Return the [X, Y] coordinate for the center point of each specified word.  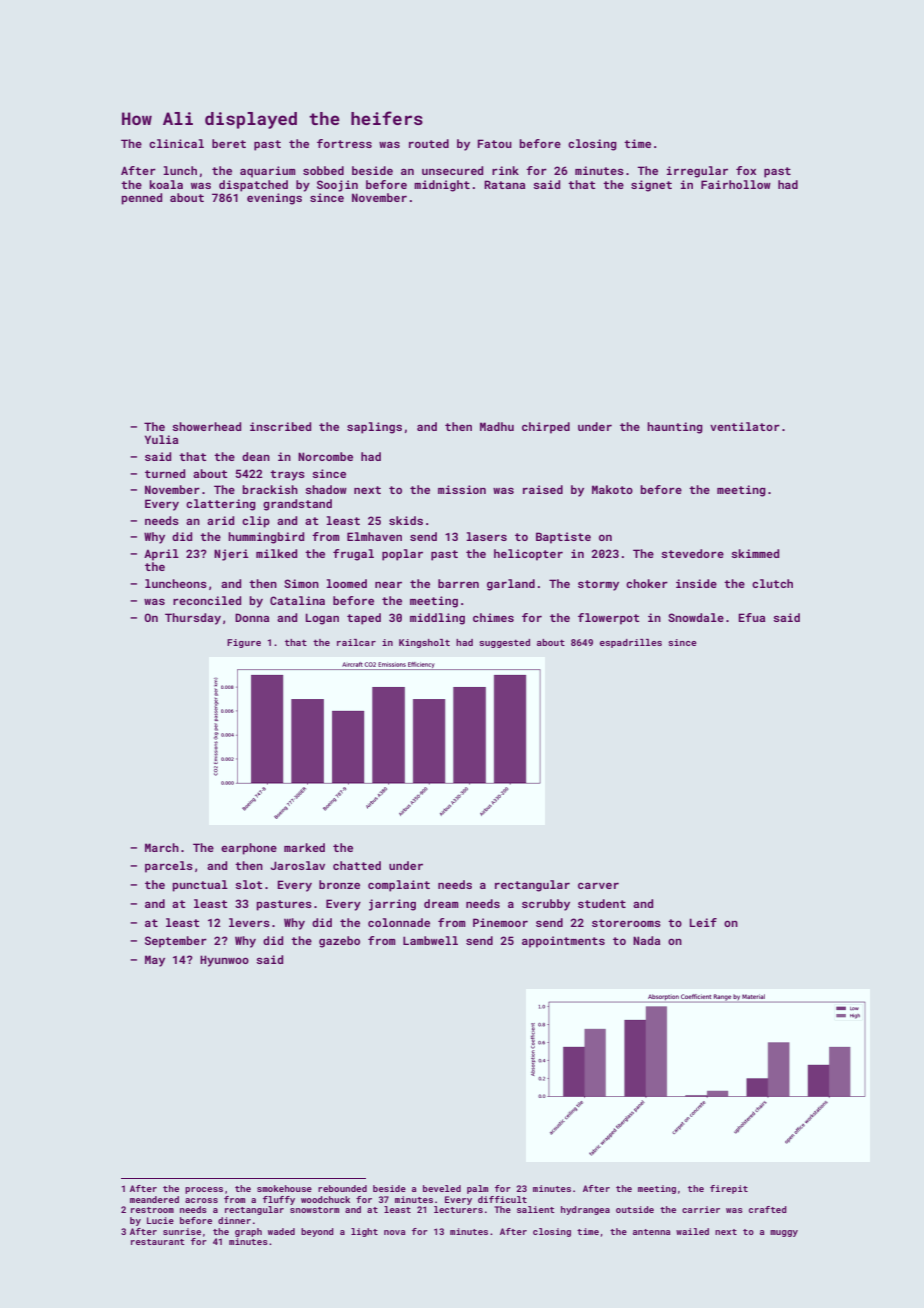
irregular [697, 172]
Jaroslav [297, 865]
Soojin [337, 186]
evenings [274, 199]
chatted [357, 865]
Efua [751, 617]
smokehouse [284, 1188]
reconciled [207, 600]
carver [598, 885]
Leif [703, 922]
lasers [486, 536]
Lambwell [430, 940]
